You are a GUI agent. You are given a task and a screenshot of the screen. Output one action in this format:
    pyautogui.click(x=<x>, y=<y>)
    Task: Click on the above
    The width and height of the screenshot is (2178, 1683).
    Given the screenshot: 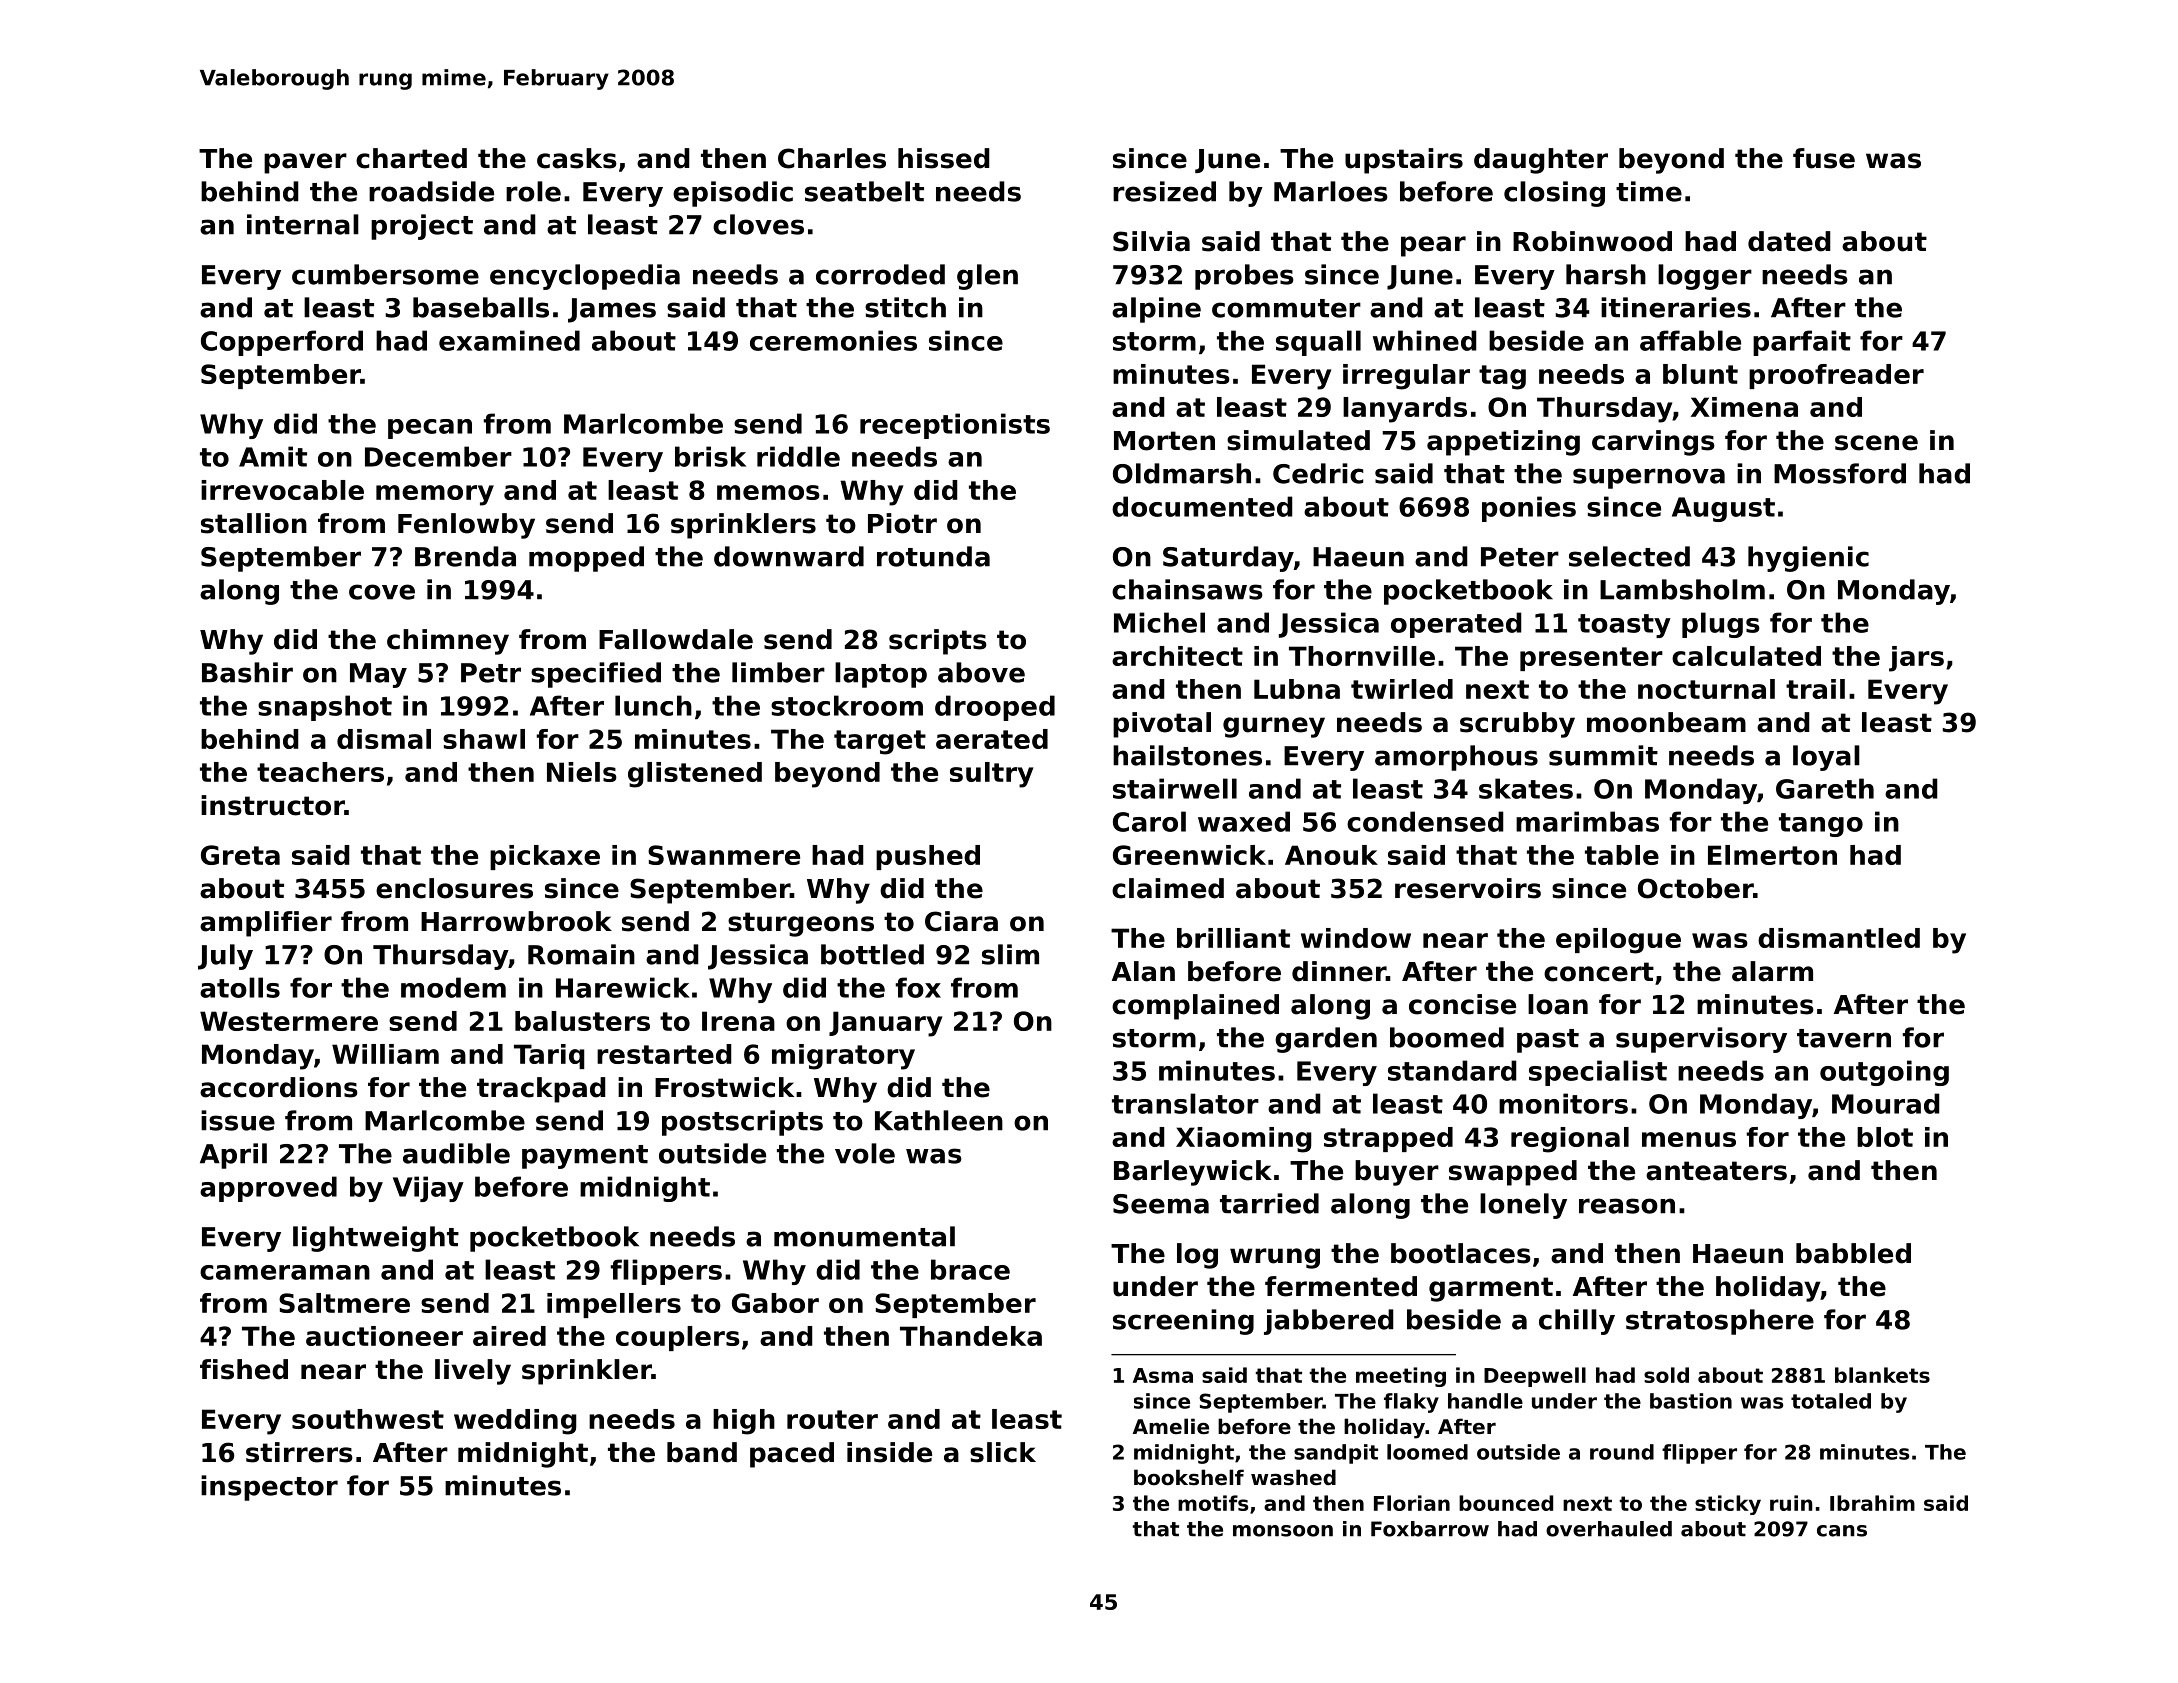 What is the action you would take?
    pyautogui.click(x=981, y=672)
